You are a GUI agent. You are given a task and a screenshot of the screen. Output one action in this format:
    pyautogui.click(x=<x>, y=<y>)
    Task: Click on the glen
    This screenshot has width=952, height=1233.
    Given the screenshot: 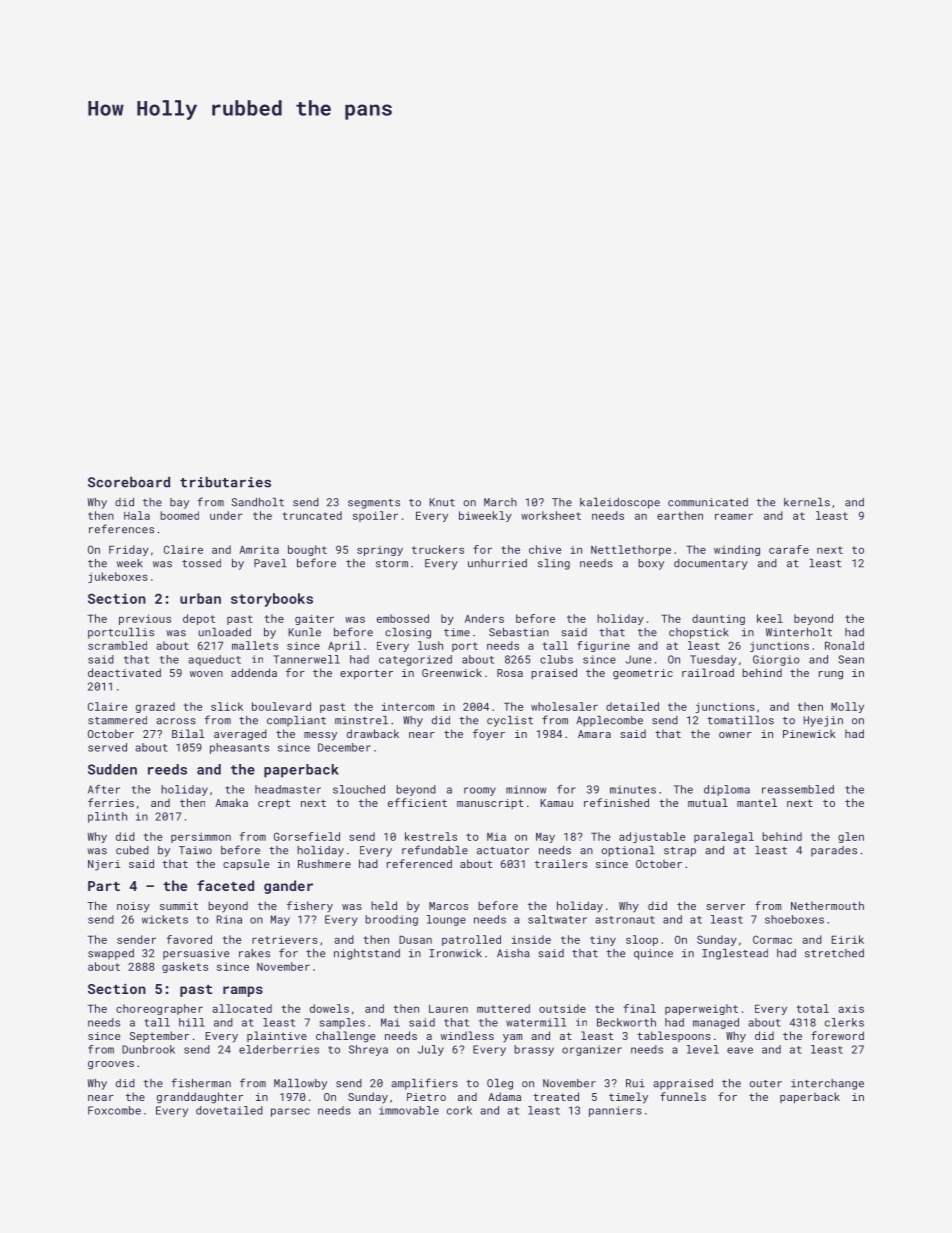 What is the action you would take?
    pyautogui.click(x=851, y=837)
